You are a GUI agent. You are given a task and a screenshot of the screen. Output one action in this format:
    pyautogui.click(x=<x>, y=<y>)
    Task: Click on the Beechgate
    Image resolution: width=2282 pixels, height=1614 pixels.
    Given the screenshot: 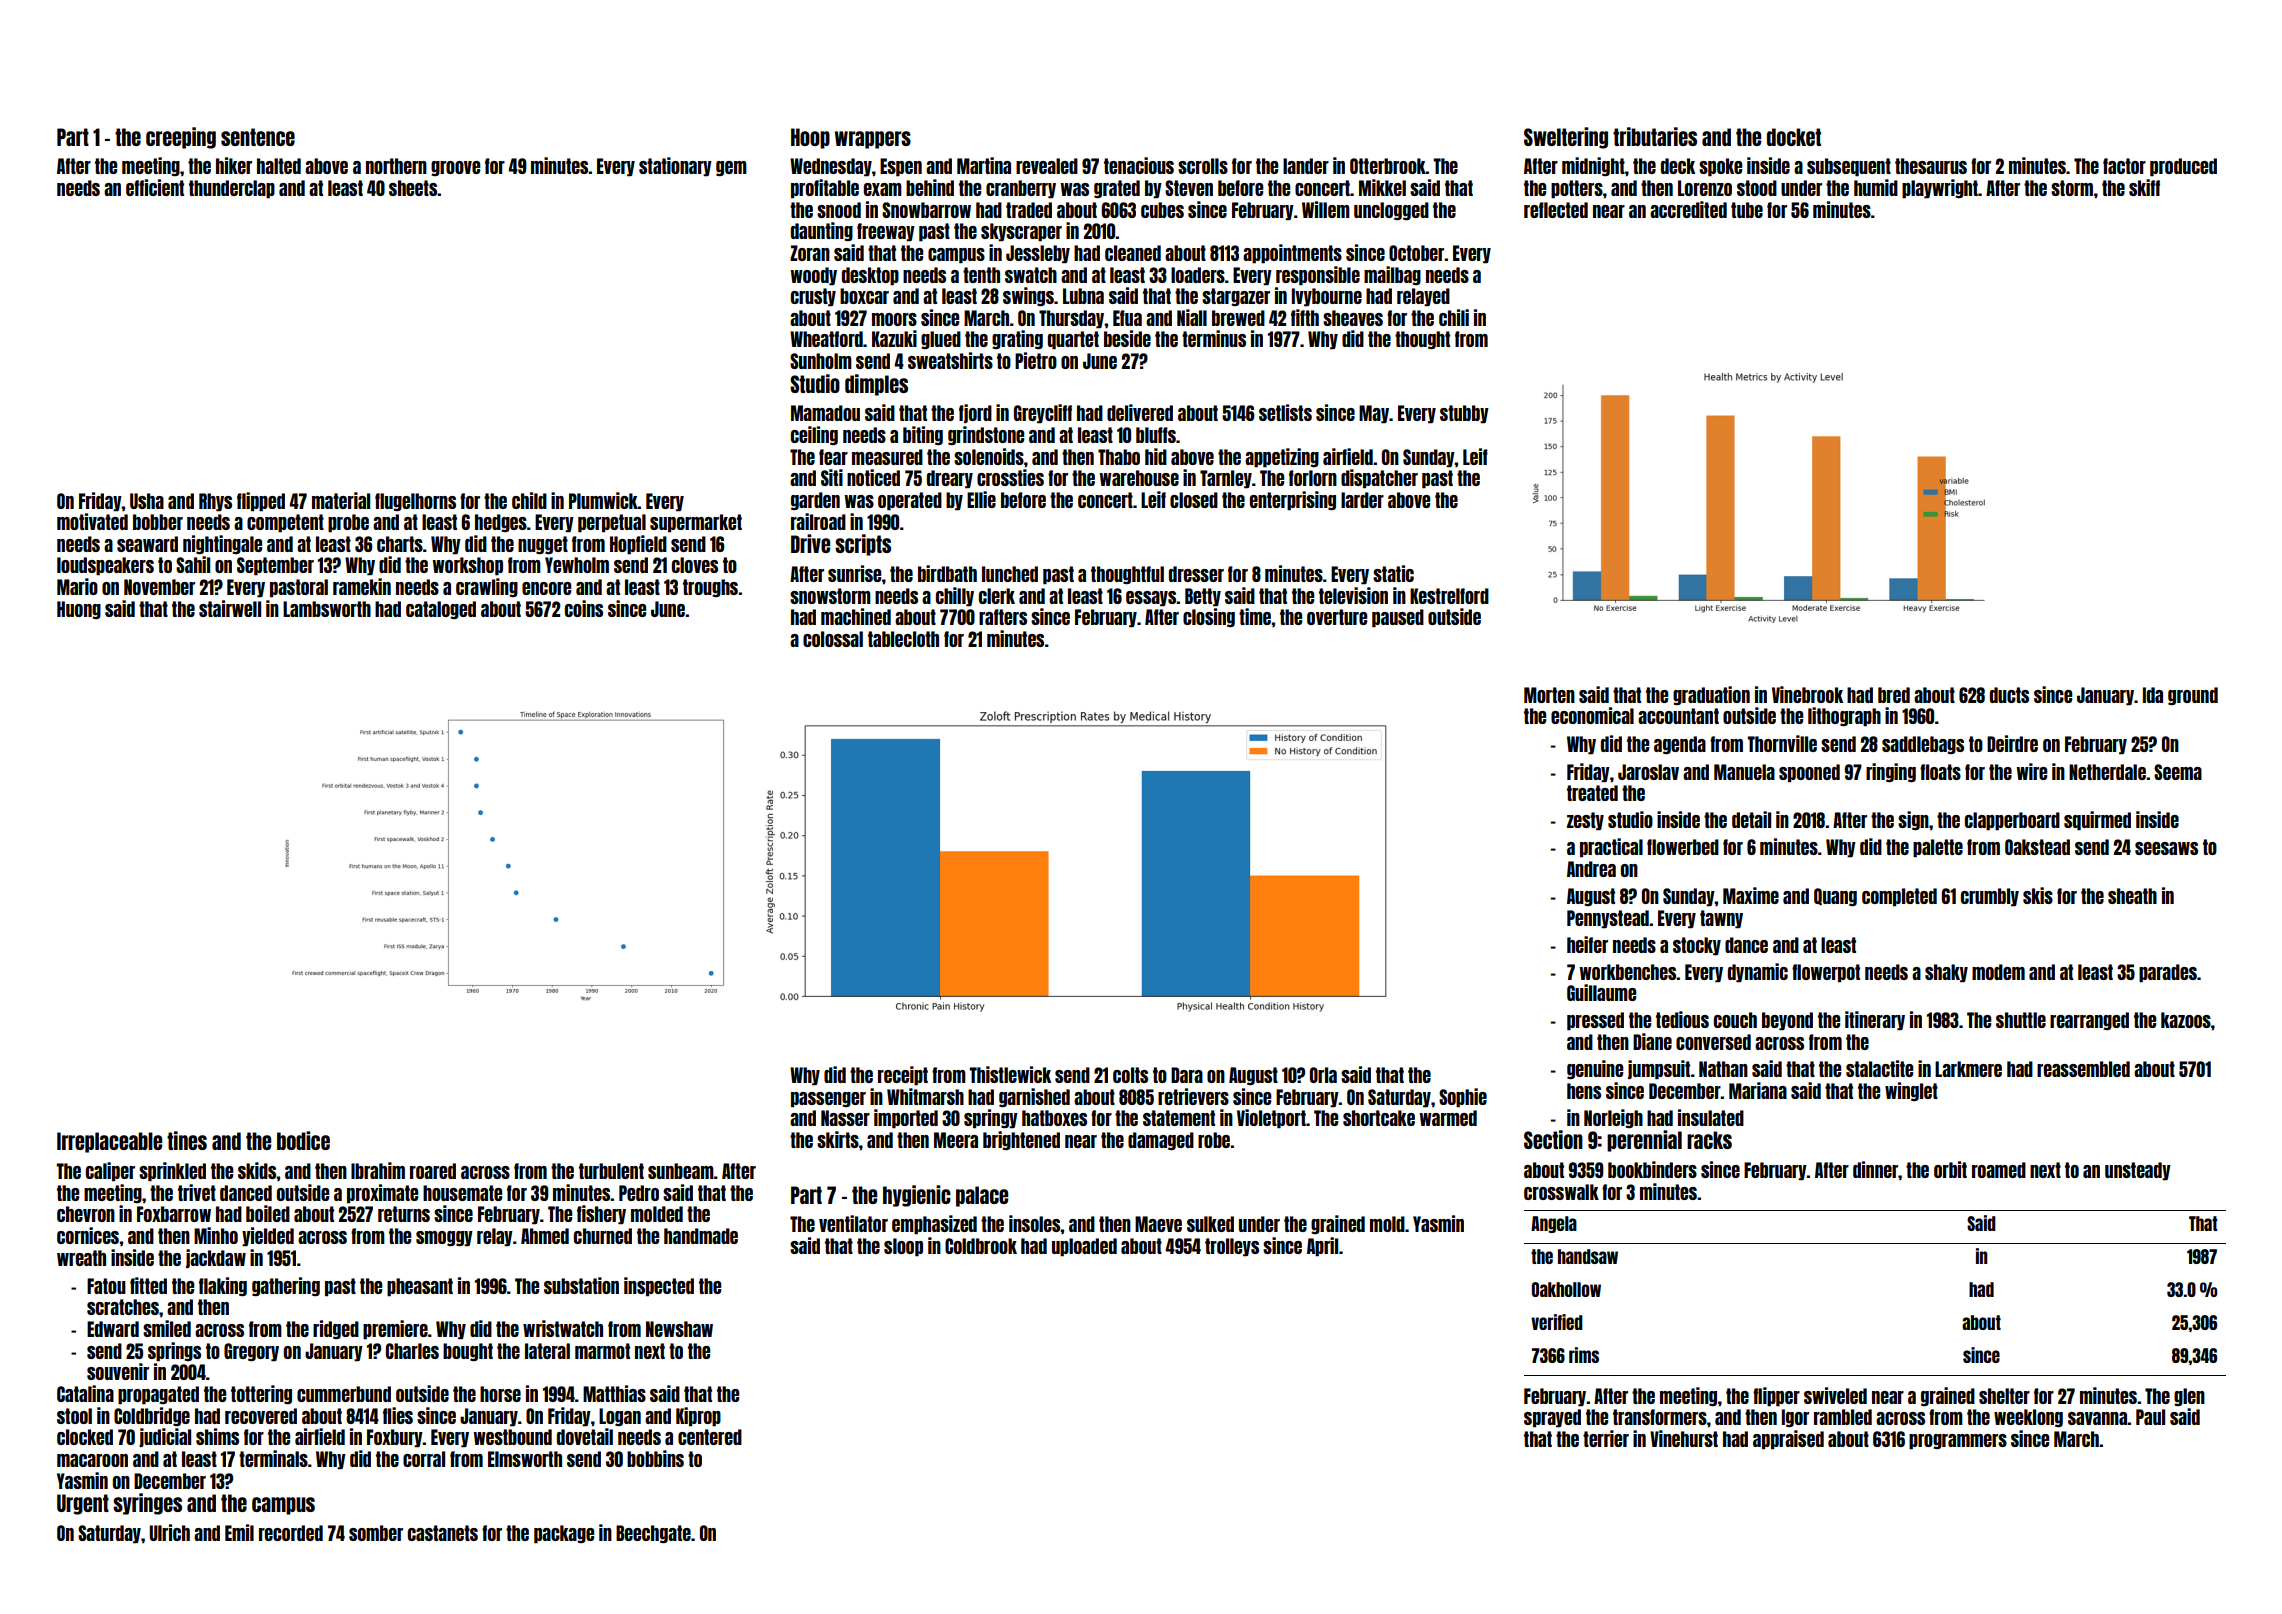 What is the action you would take?
    pyautogui.click(x=653, y=1534)
